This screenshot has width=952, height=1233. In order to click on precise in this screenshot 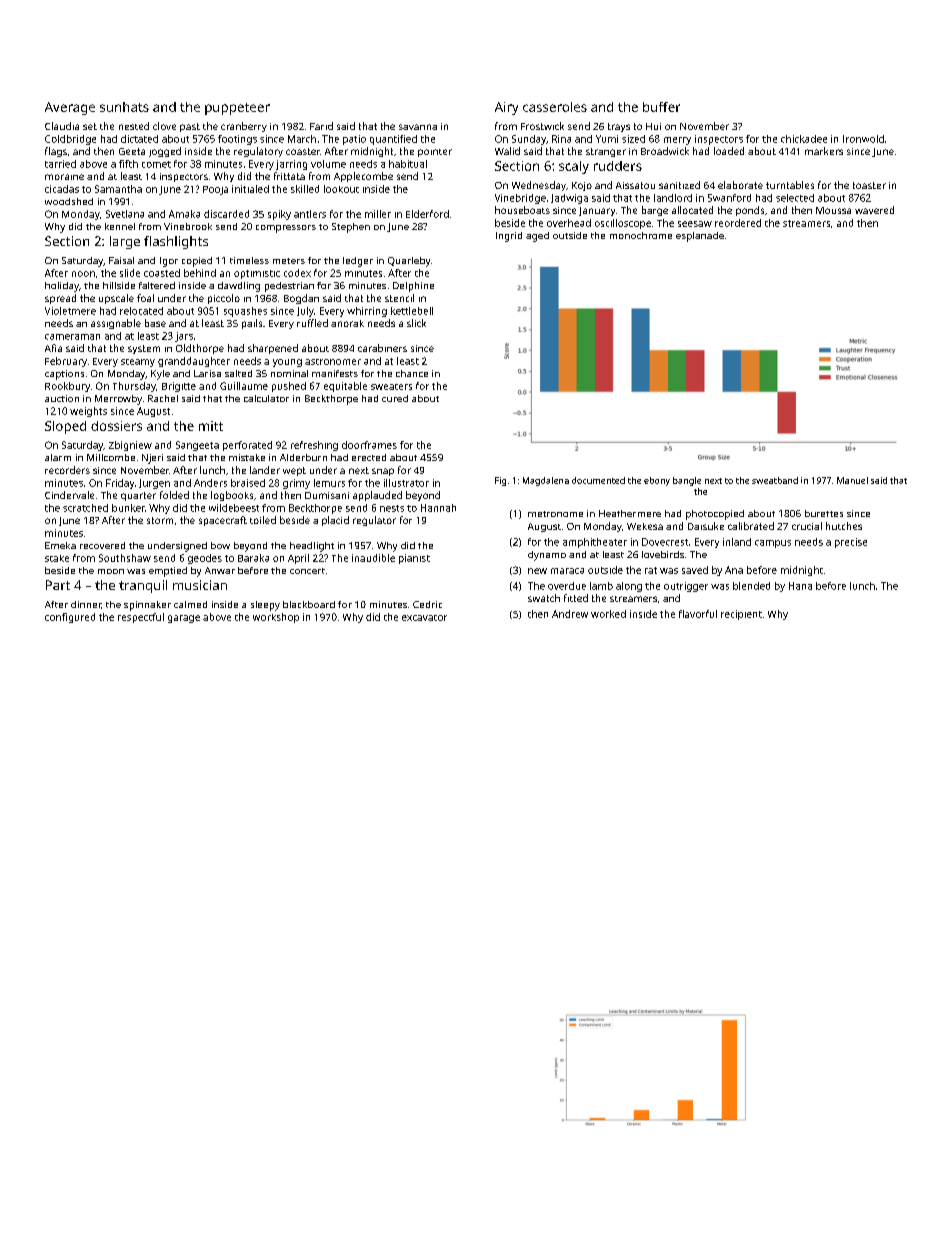, I will do `click(851, 543)`.
